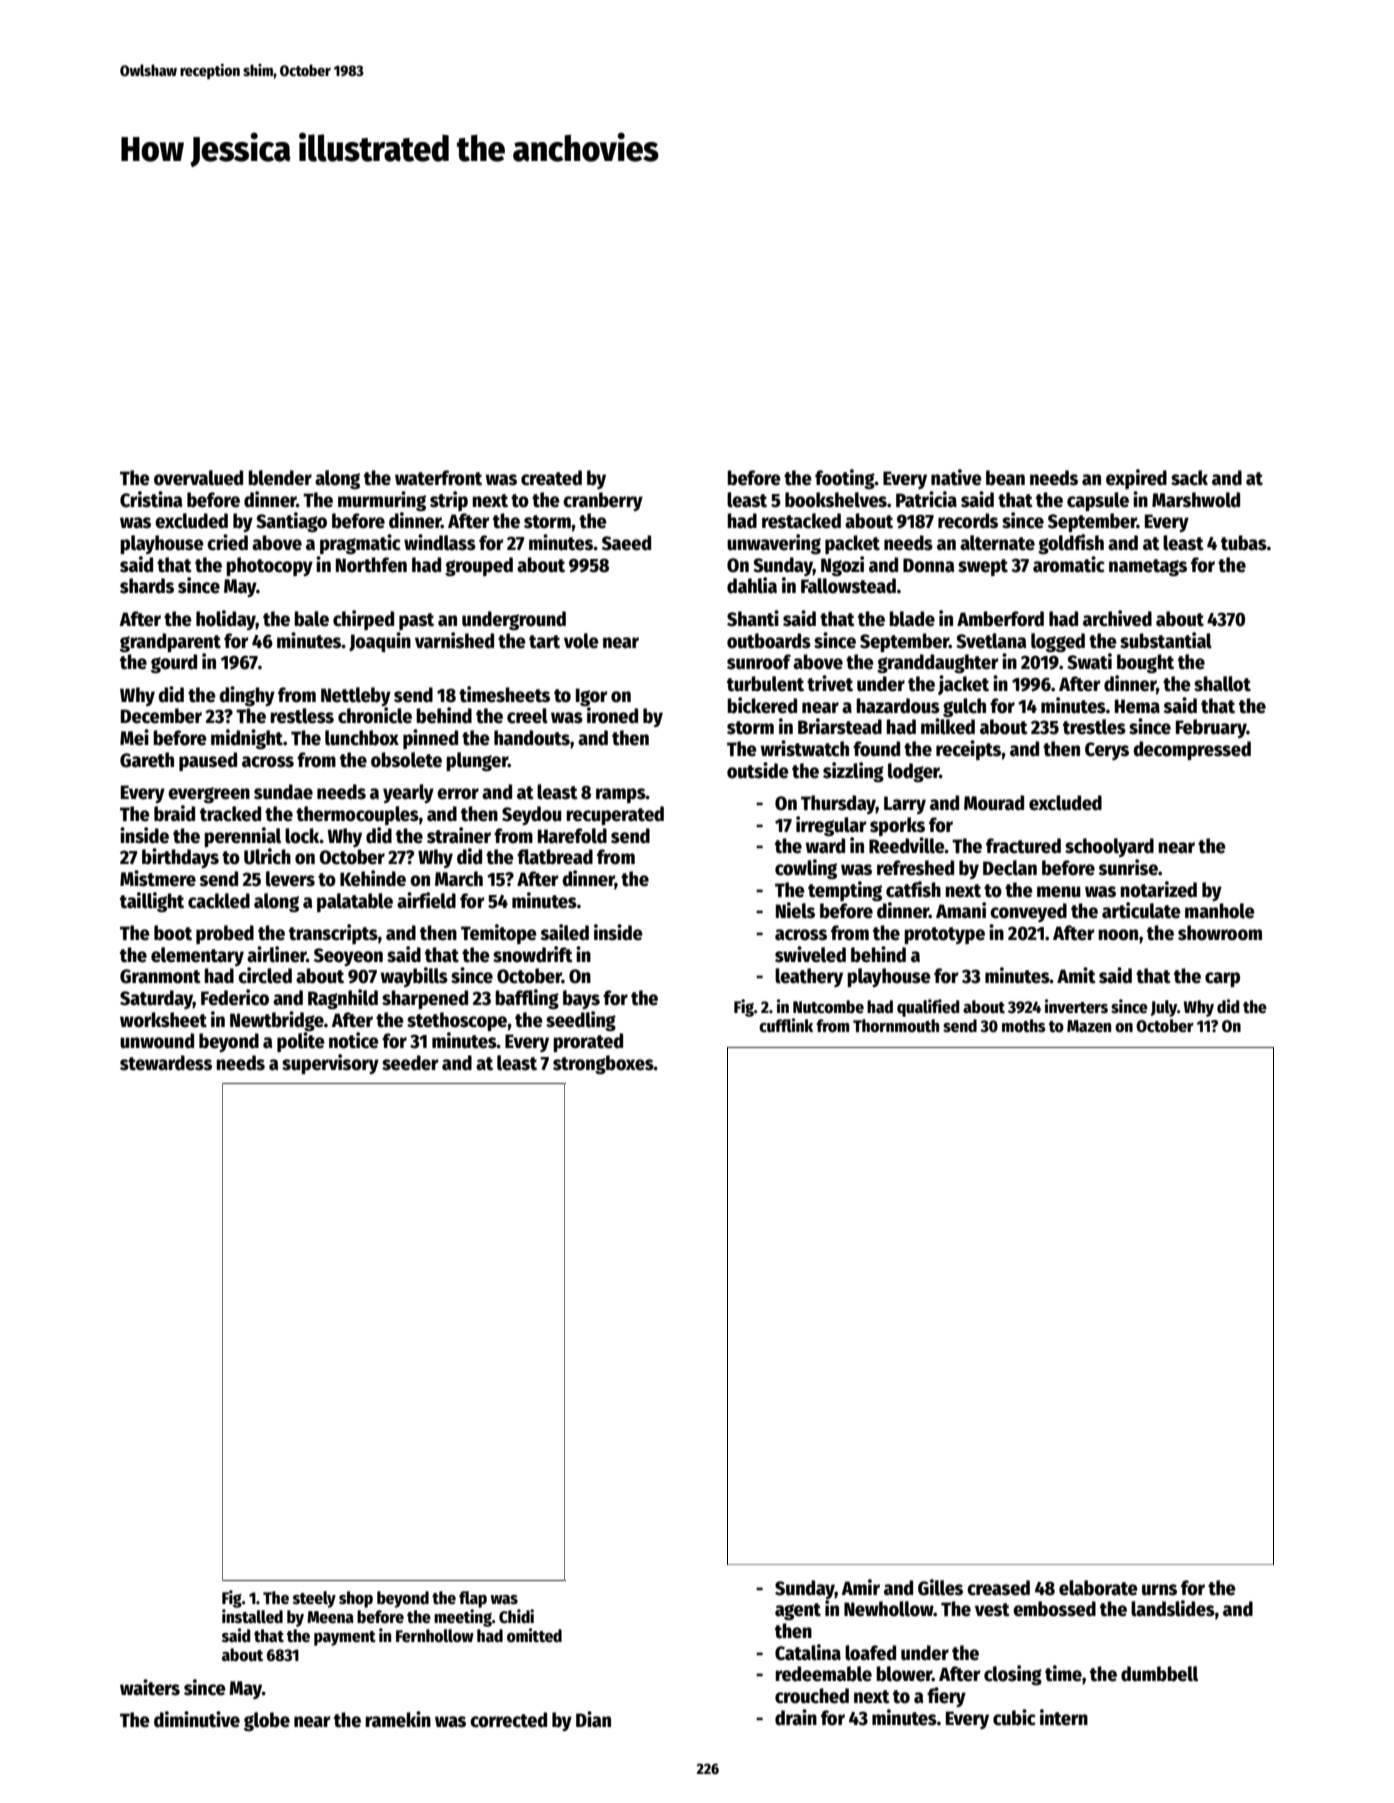 This image has height=1803, width=1394. Describe the element at coordinates (516, 1616) in the image. I see `Chidi` at that location.
